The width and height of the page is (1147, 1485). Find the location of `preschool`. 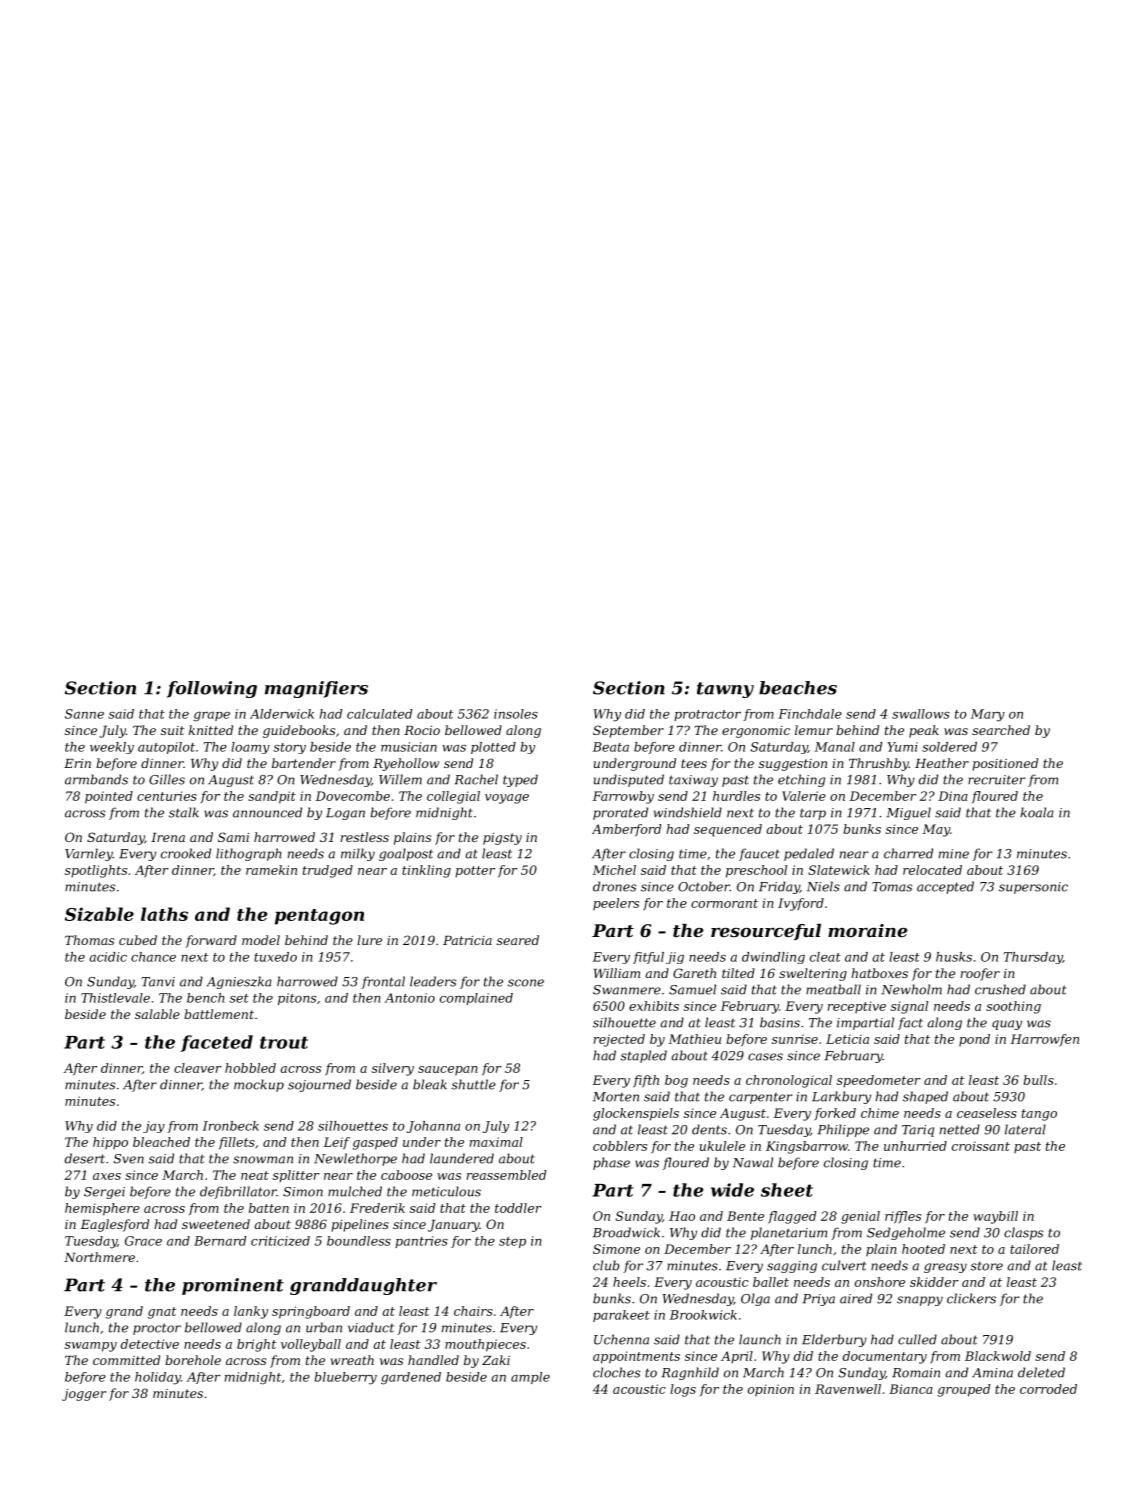

preschool is located at coordinates (756, 871).
